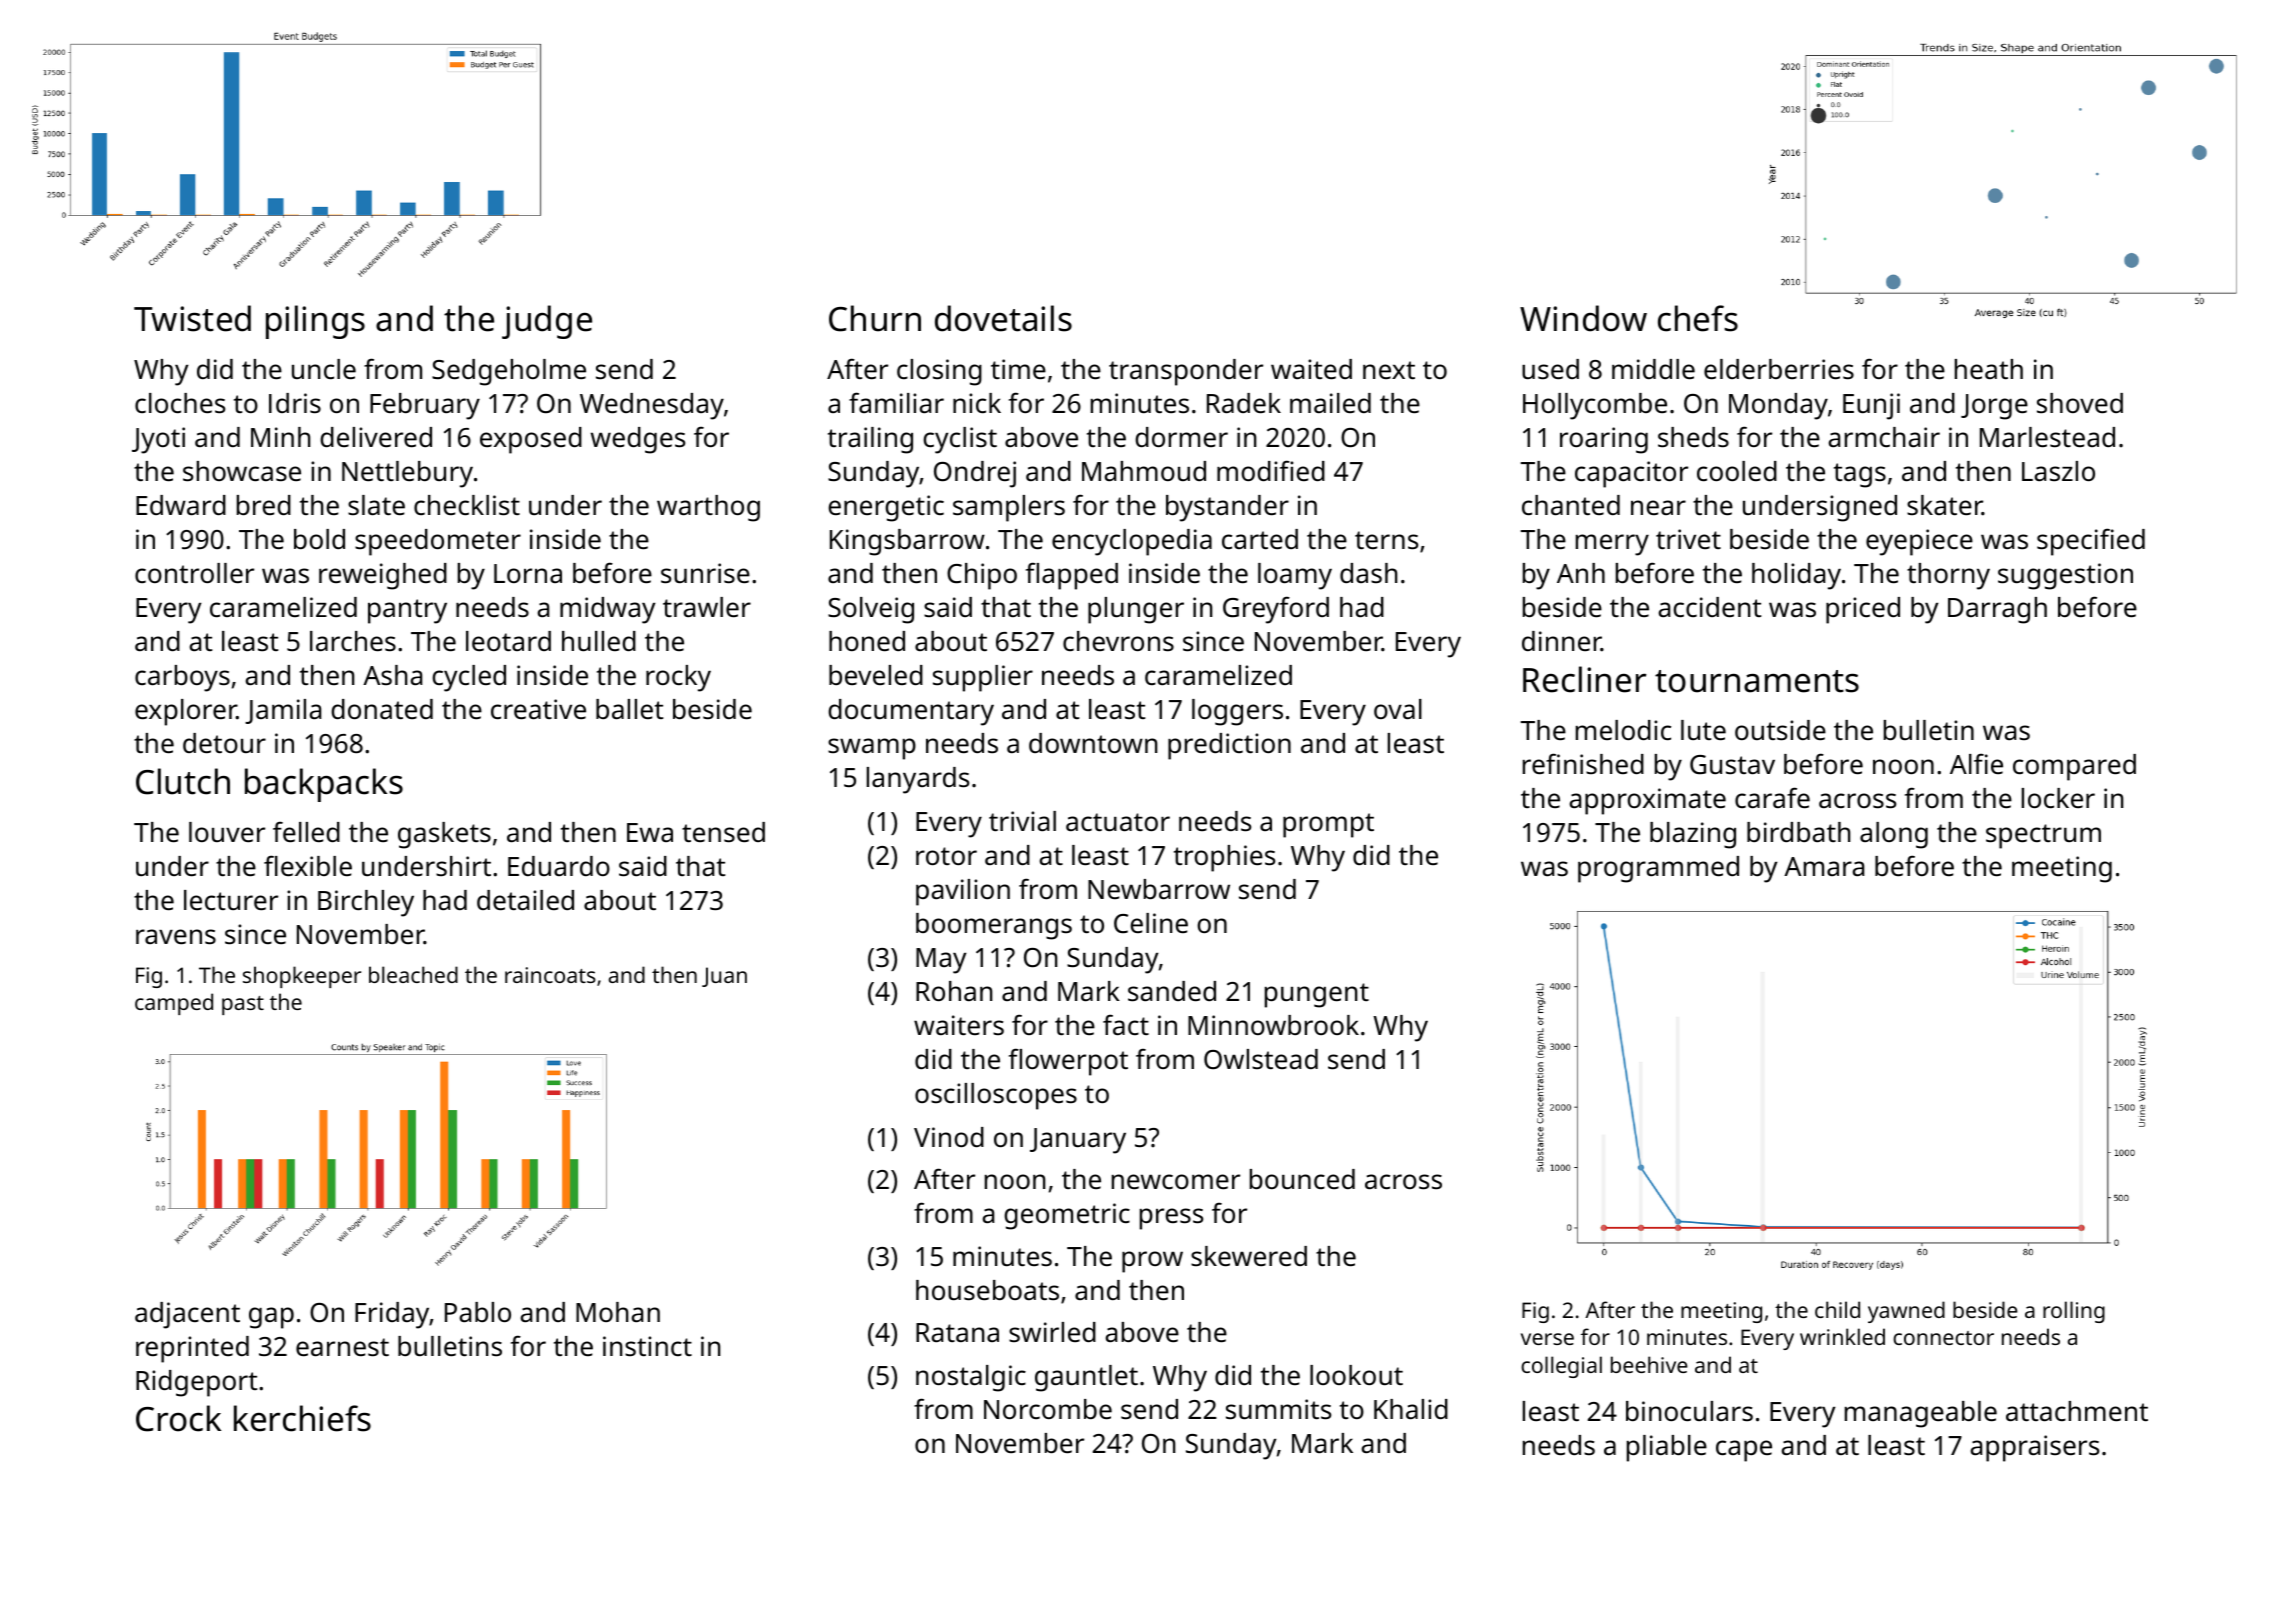 The width and height of the page is (2292, 1620). Describe the element at coordinates (987, 1290) in the page. I see `houseboats` at that location.
